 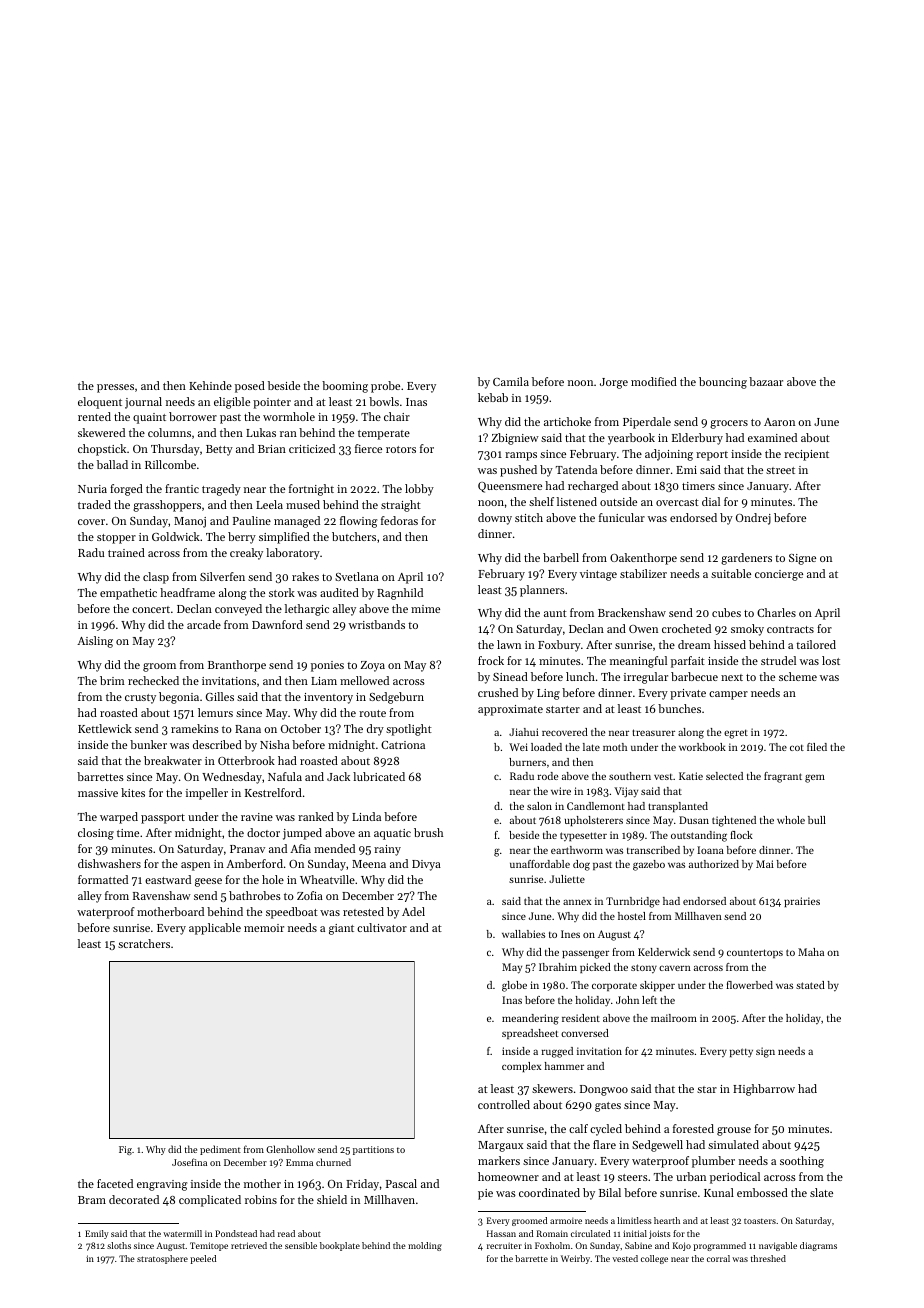 What do you see at coordinates (109, 863) in the page?
I see `dishwashers` at bounding box center [109, 863].
